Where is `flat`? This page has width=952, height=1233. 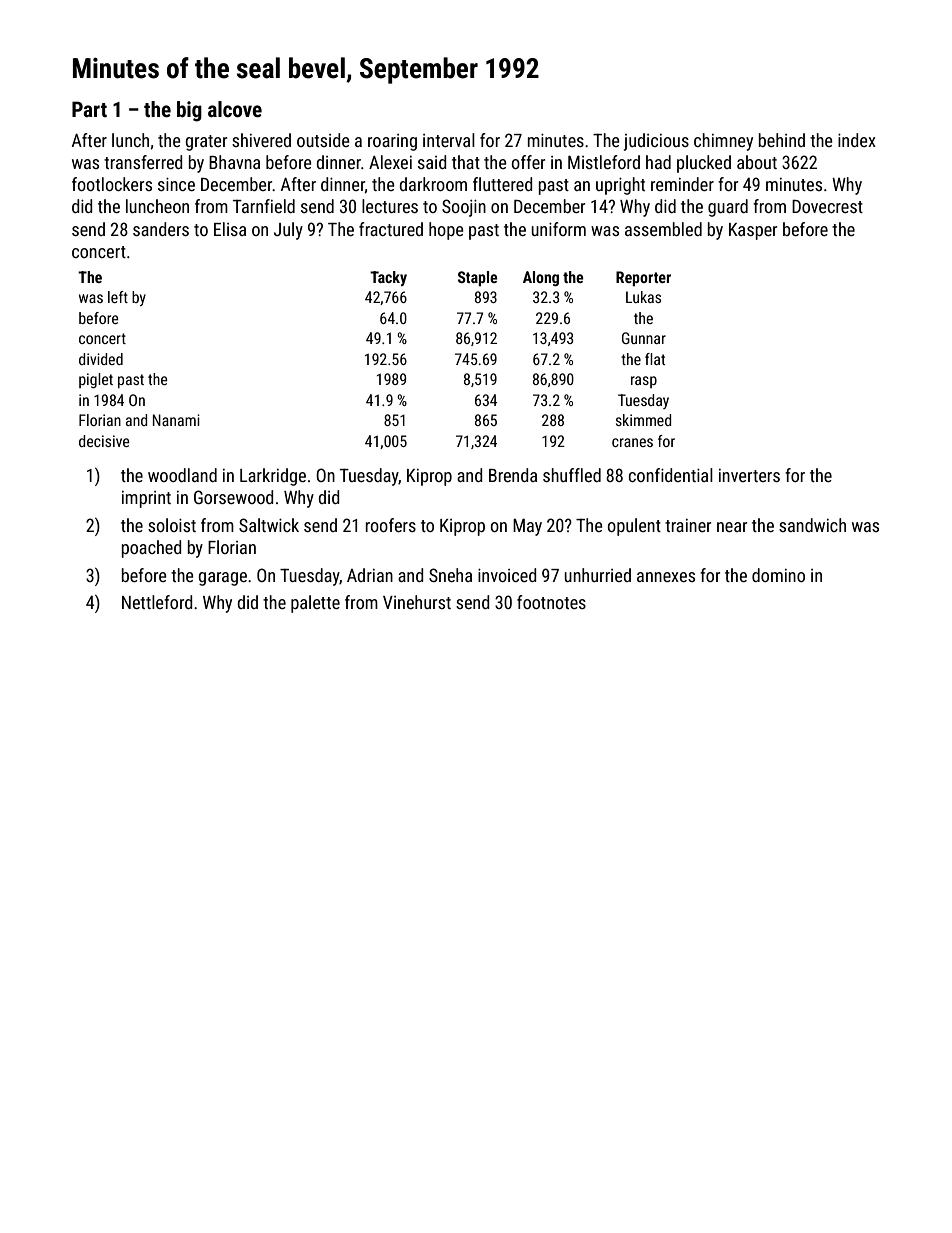 flat is located at coordinates (655, 359).
